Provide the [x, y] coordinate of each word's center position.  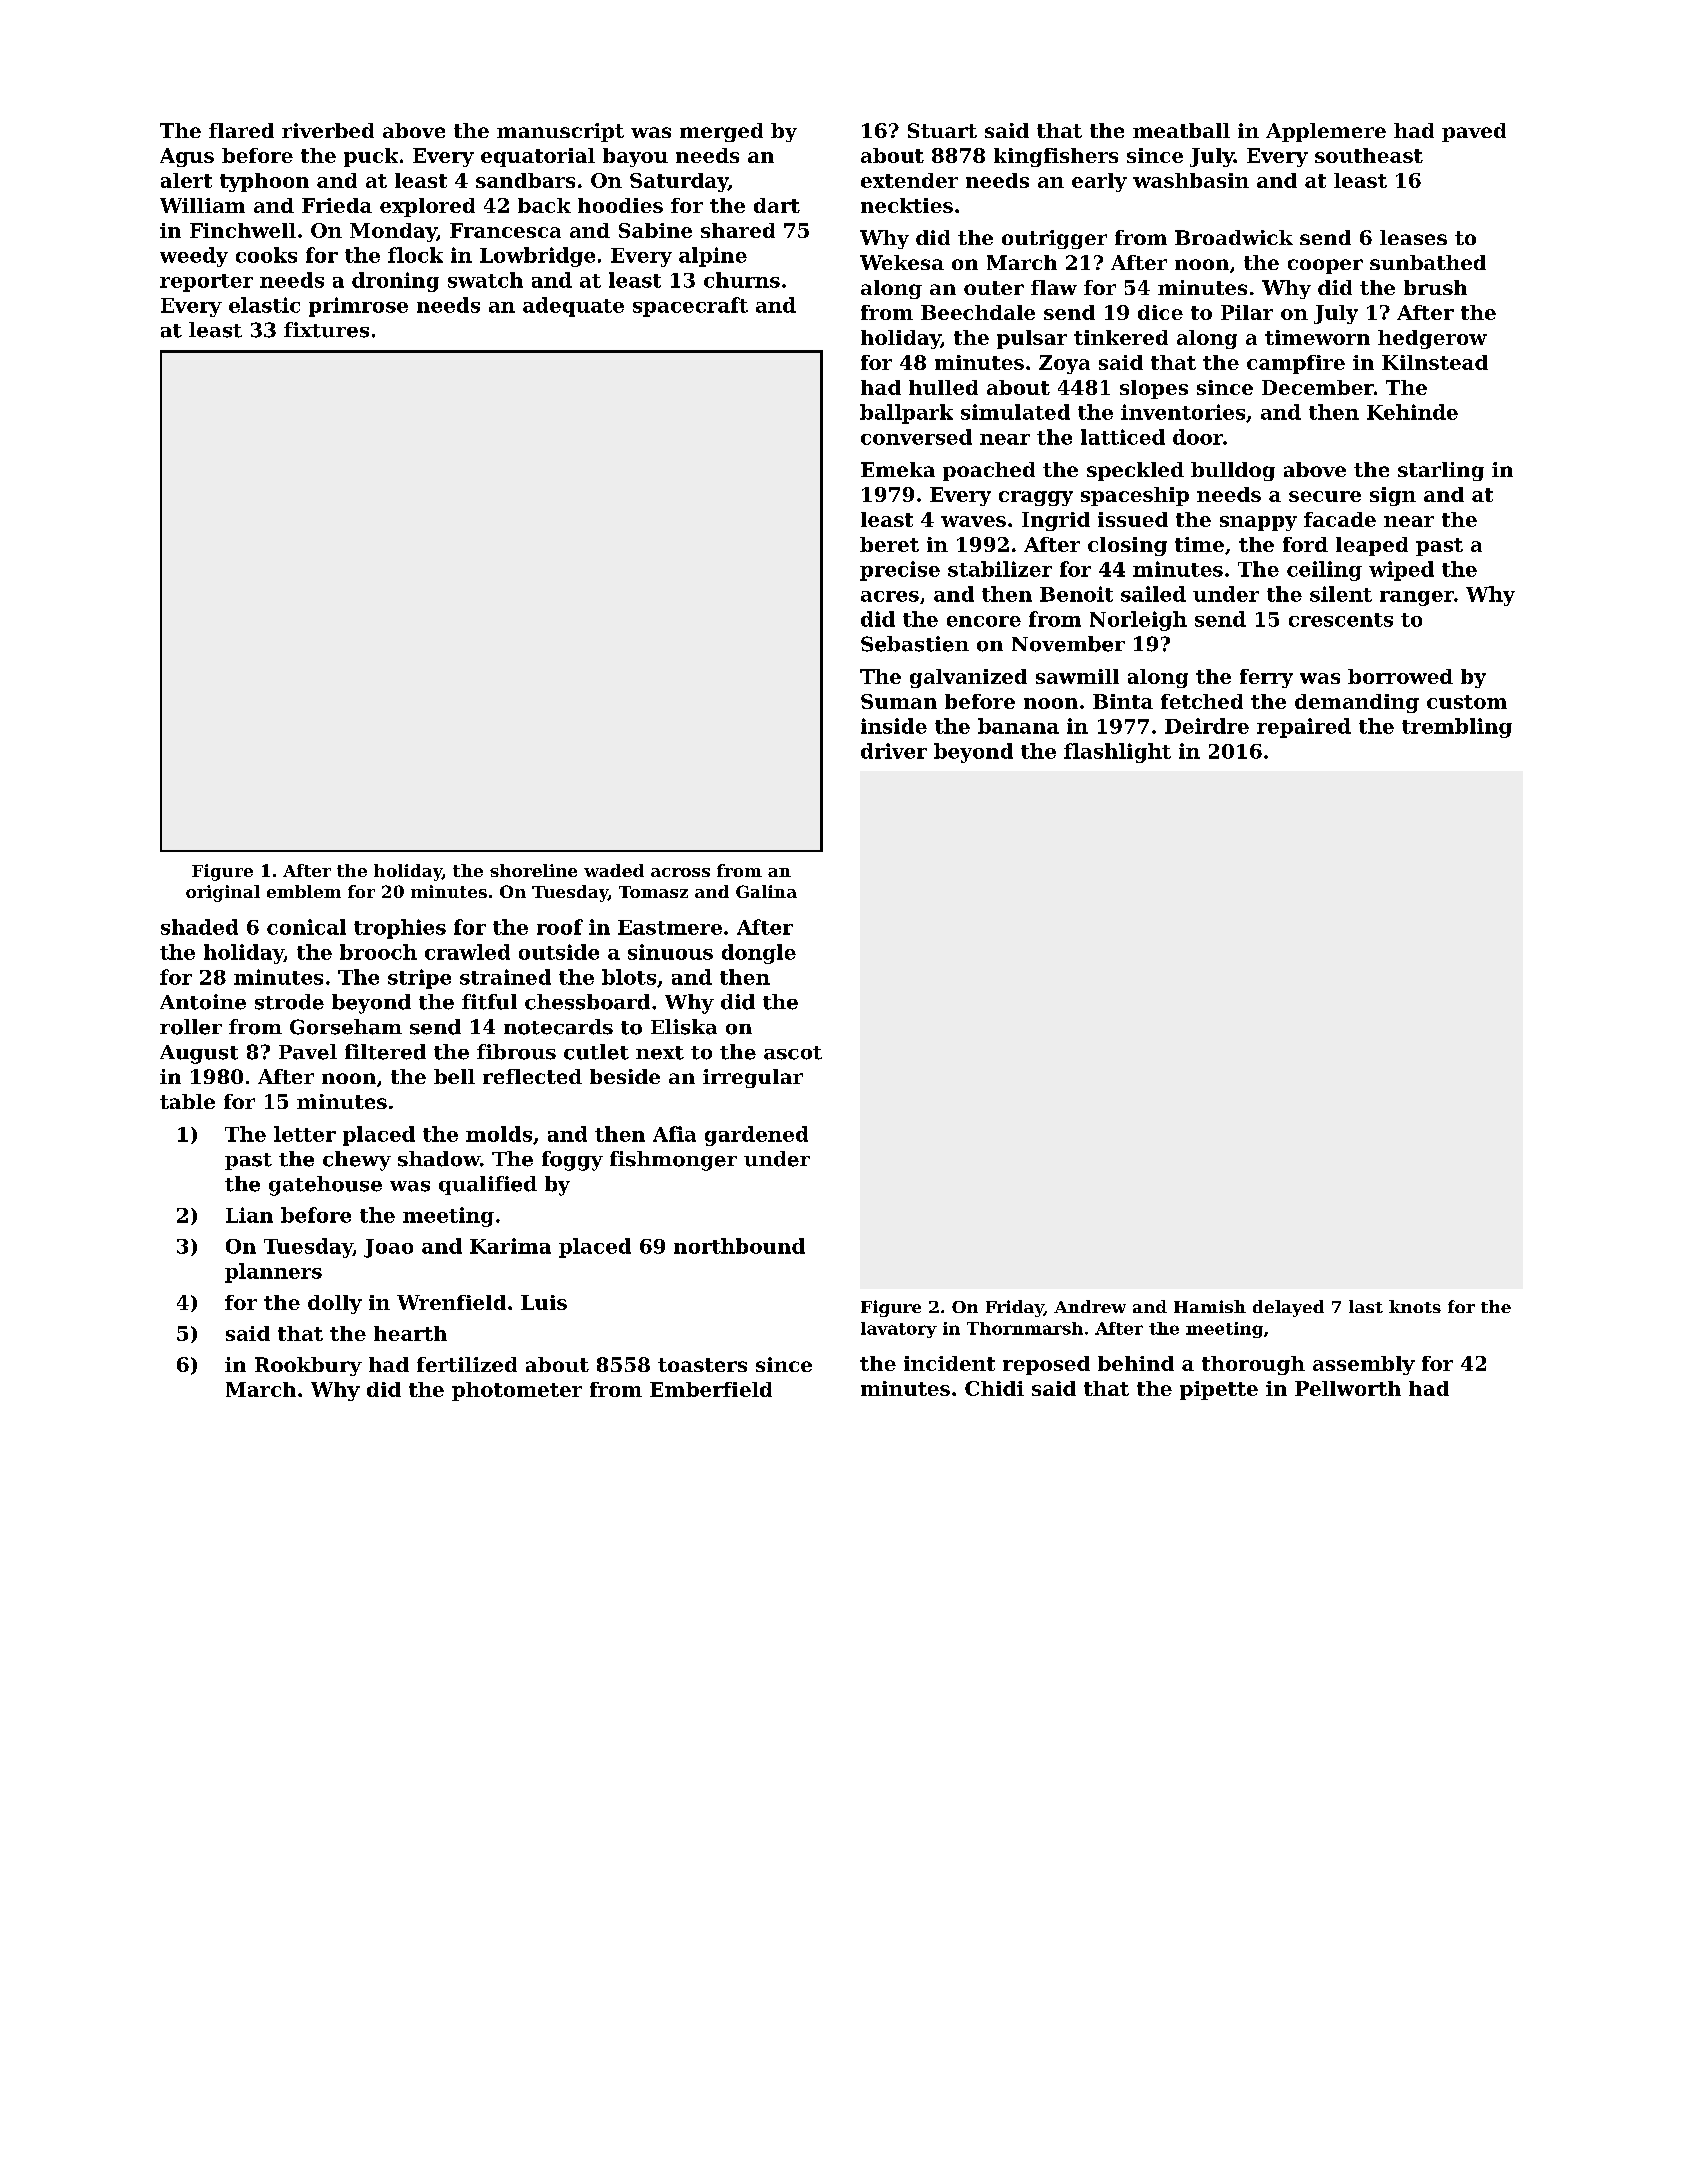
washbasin [1191, 180]
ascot [793, 1053]
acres [890, 596]
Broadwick [1234, 237]
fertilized [467, 1364]
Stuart [942, 130]
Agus [187, 157]
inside [894, 726]
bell [454, 1076]
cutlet [596, 1052]
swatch [485, 280]
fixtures [326, 330]
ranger [1417, 598]
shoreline [533, 870]
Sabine [655, 230]
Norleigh [1138, 621]
